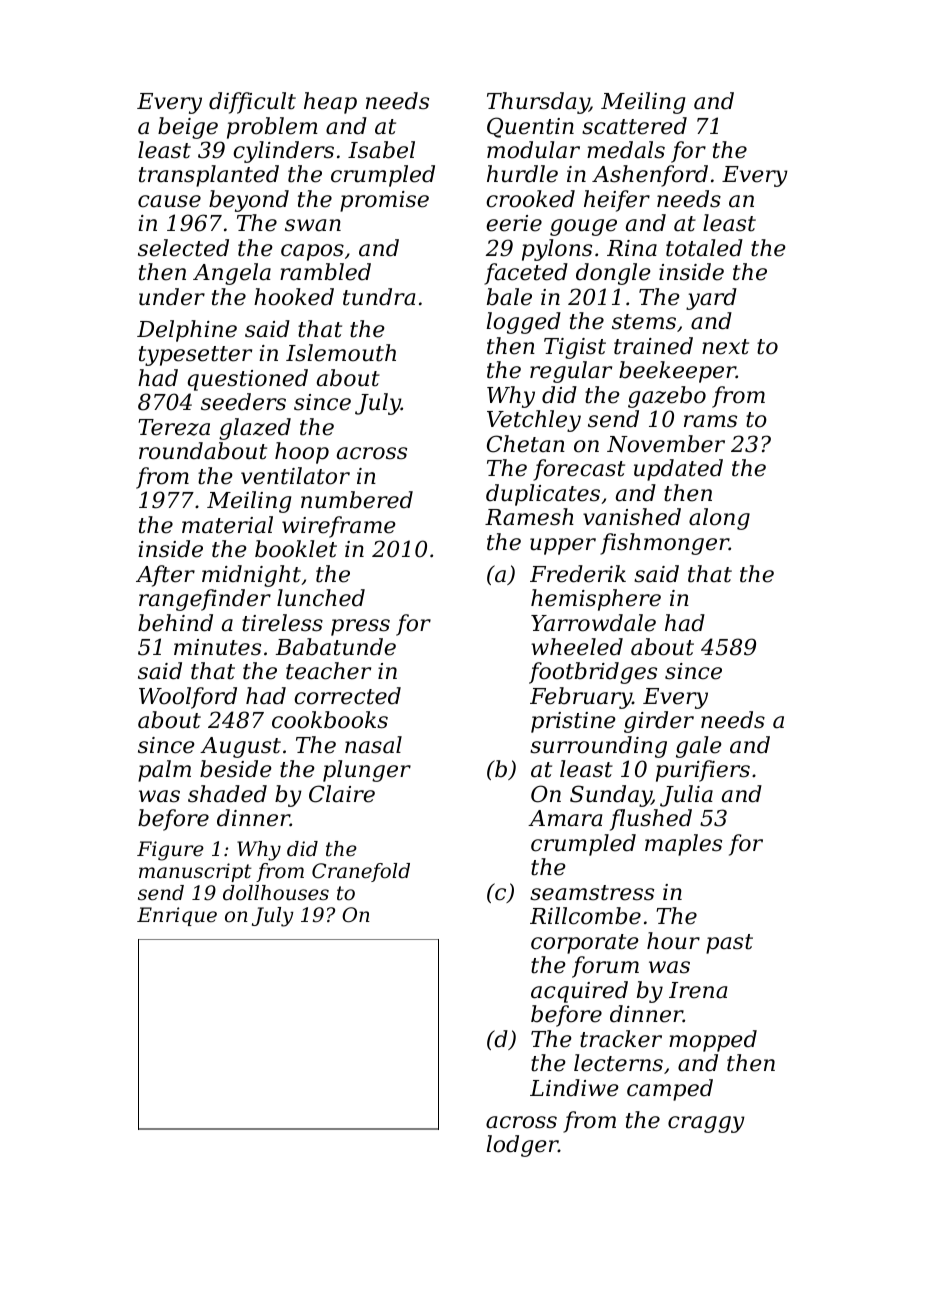 The height and width of the screenshot is (1313, 925). What do you see at coordinates (379, 297) in the screenshot?
I see `tundra` at bounding box center [379, 297].
